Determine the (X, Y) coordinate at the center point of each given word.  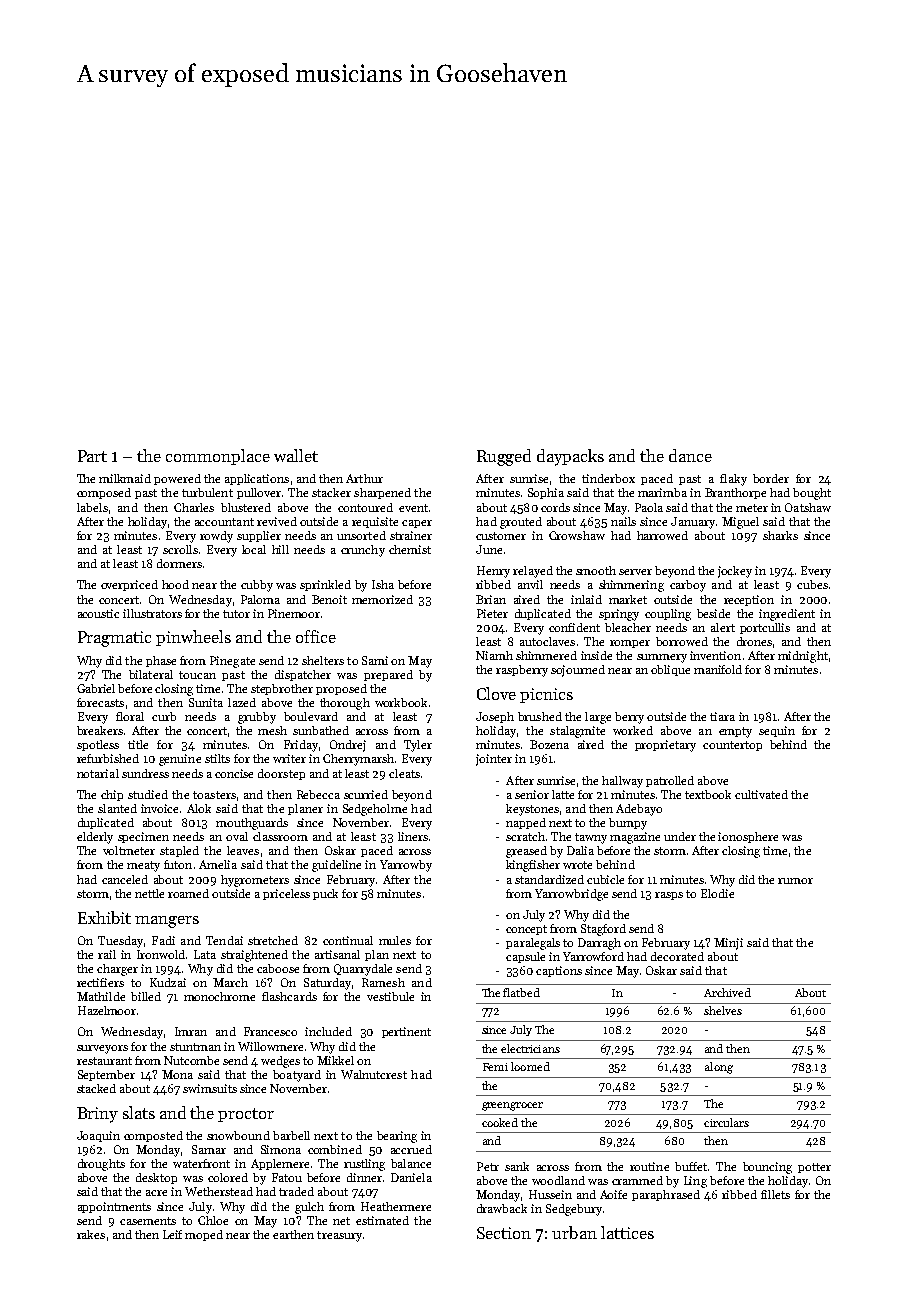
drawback (502, 1208)
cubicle (605, 879)
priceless (286, 894)
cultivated (761, 794)
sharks (780, 535)
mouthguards (252, 824)
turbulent (207, 492)
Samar (209, 1149)
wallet (296, 455)
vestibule (390, 996)
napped (526, 823)
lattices (627, 1232)
